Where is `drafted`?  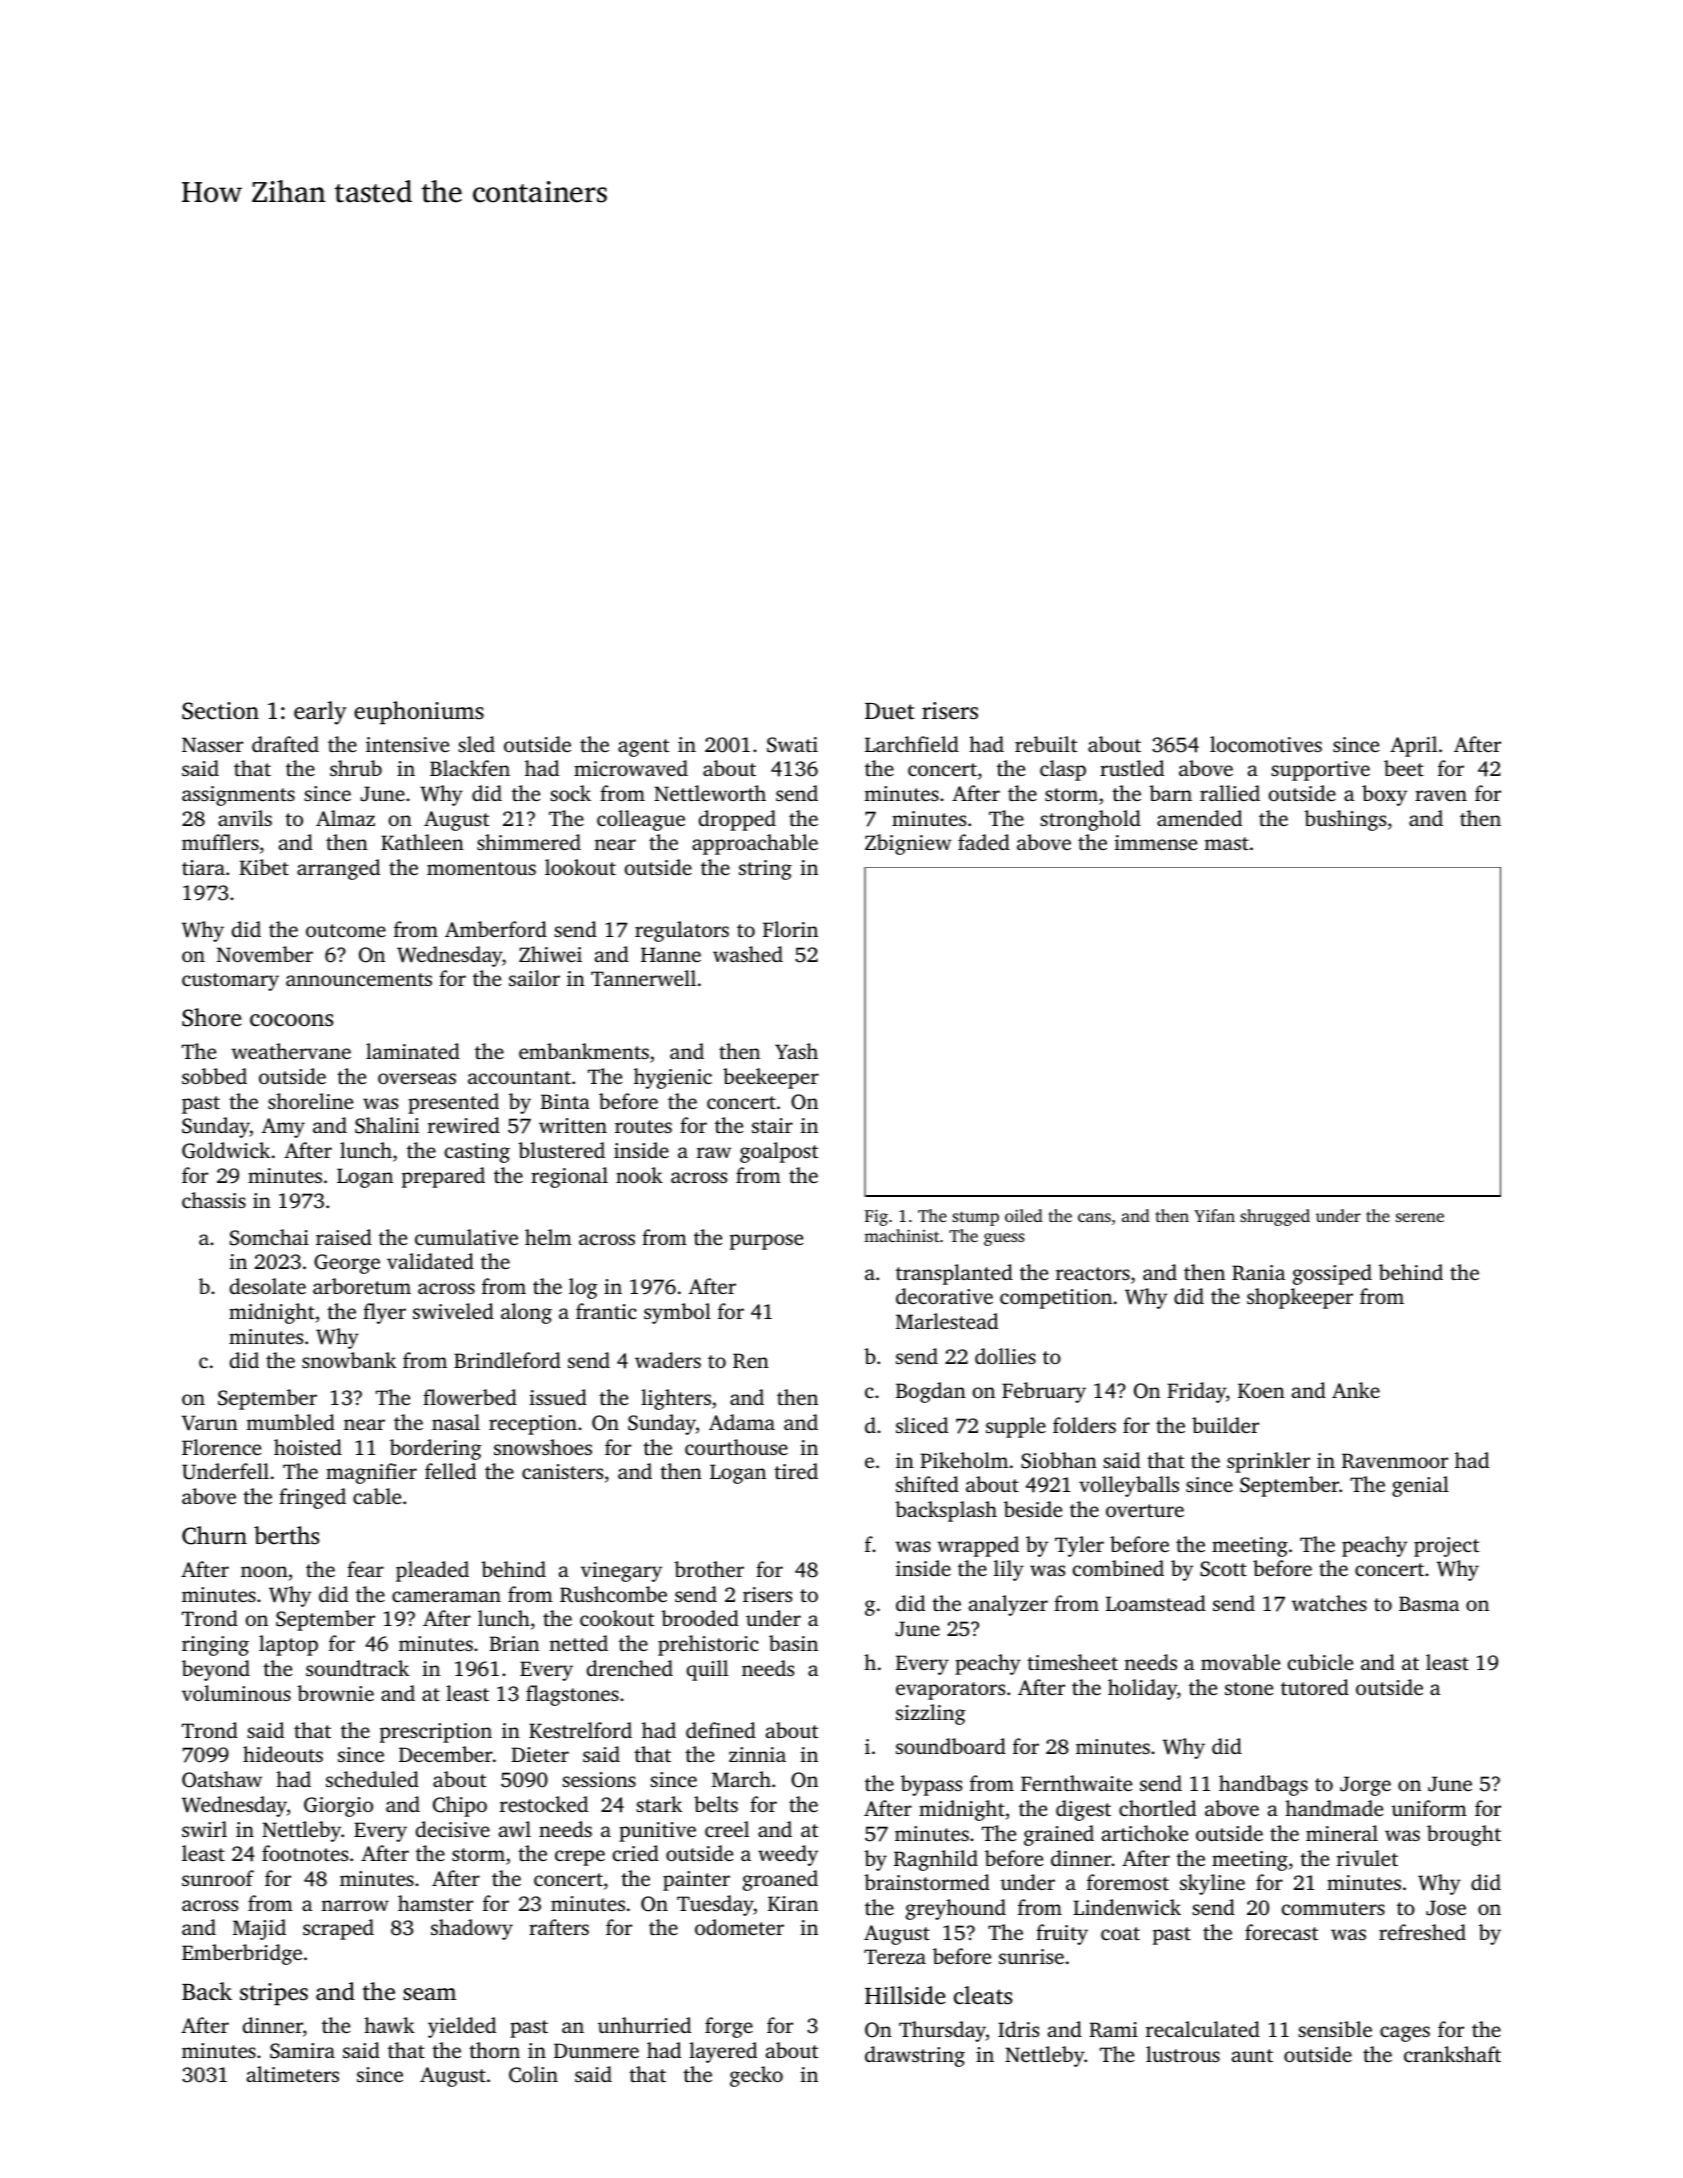
drafted is located at coordinates (285, 744).
